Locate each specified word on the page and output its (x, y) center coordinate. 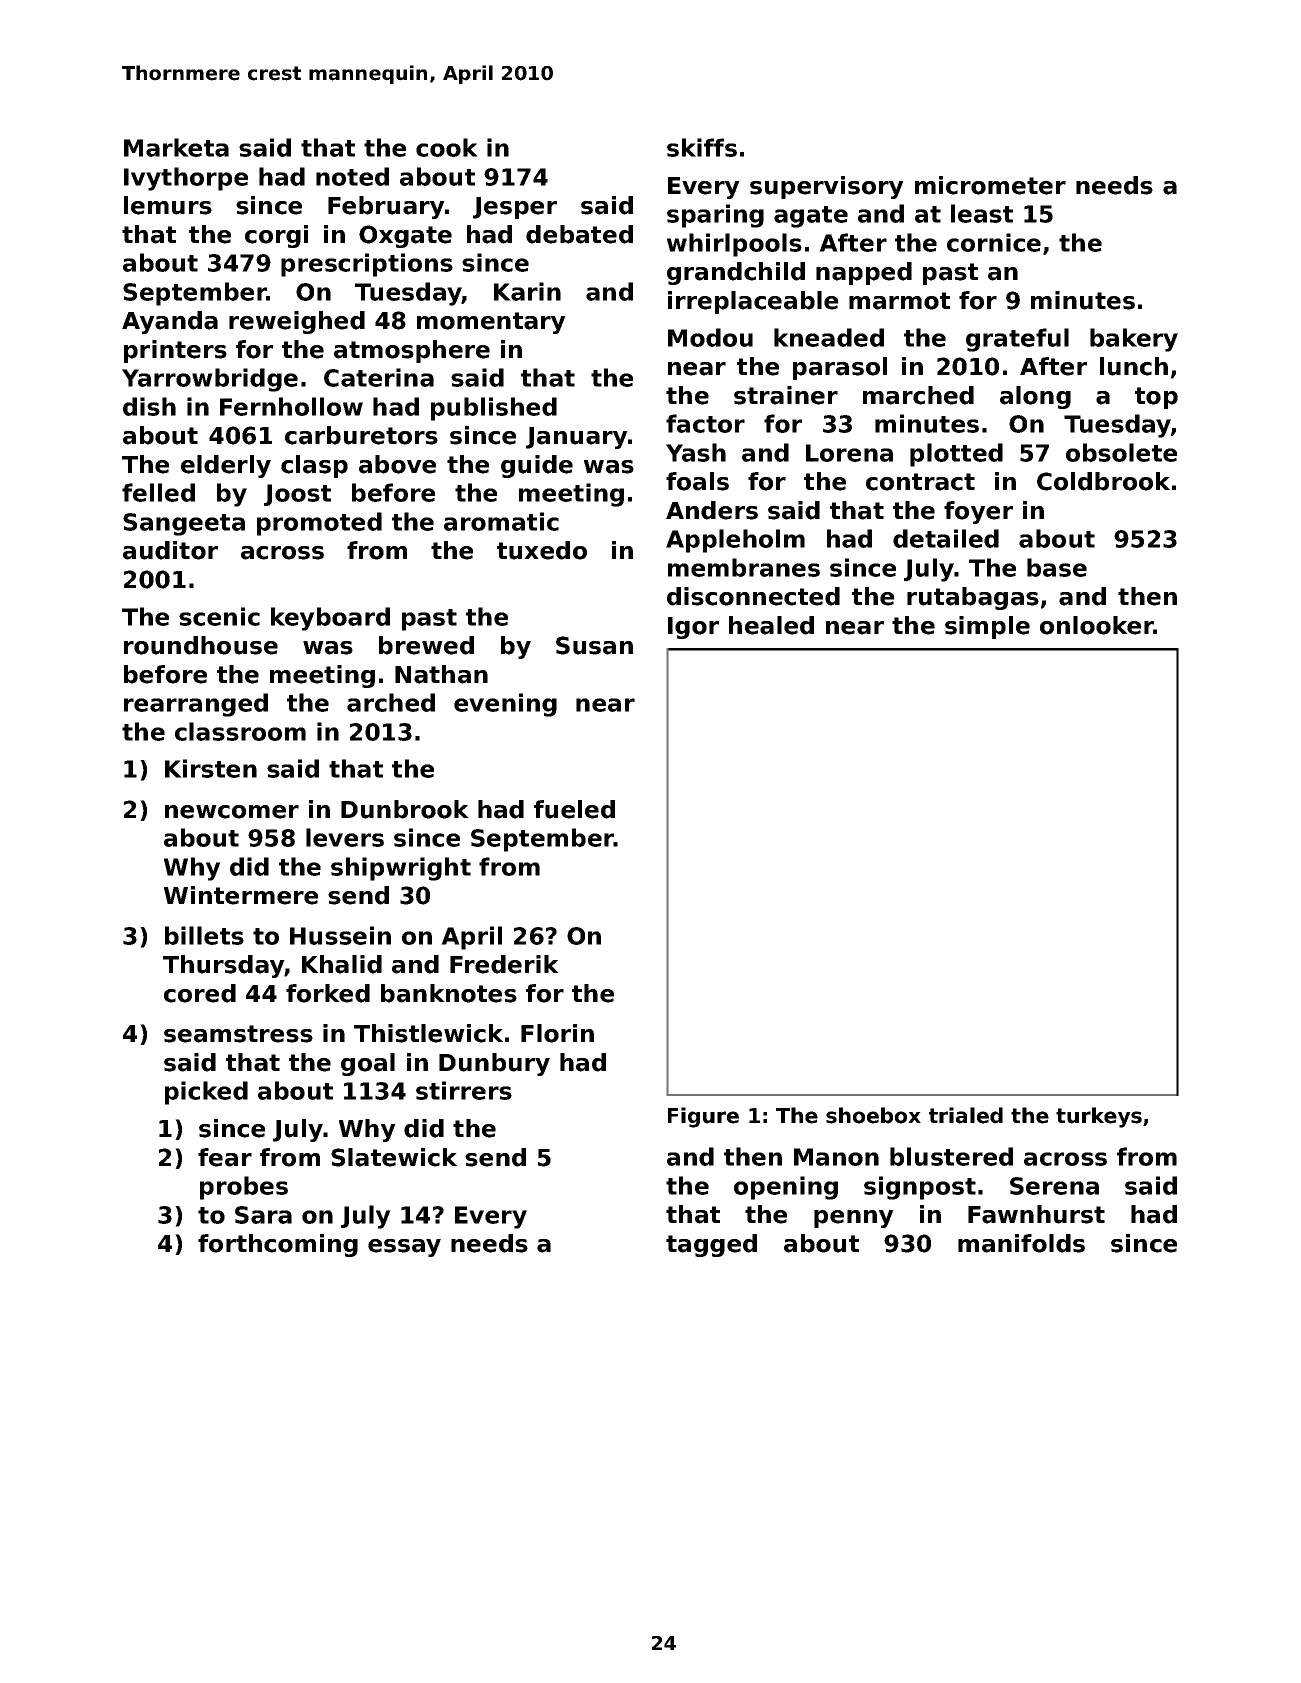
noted (352, 176)
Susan (594, 645)
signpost (920, 1188)
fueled (574, 809)
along (1035, 397)
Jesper (515, 208)
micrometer (990, 185)
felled (158, 492)
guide (537, 466)
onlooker (1097, 625)
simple (987, 627)
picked (206, 1093)
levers (345, 837)
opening (786, 1188)
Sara (263, 1215)
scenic (219, 616)
